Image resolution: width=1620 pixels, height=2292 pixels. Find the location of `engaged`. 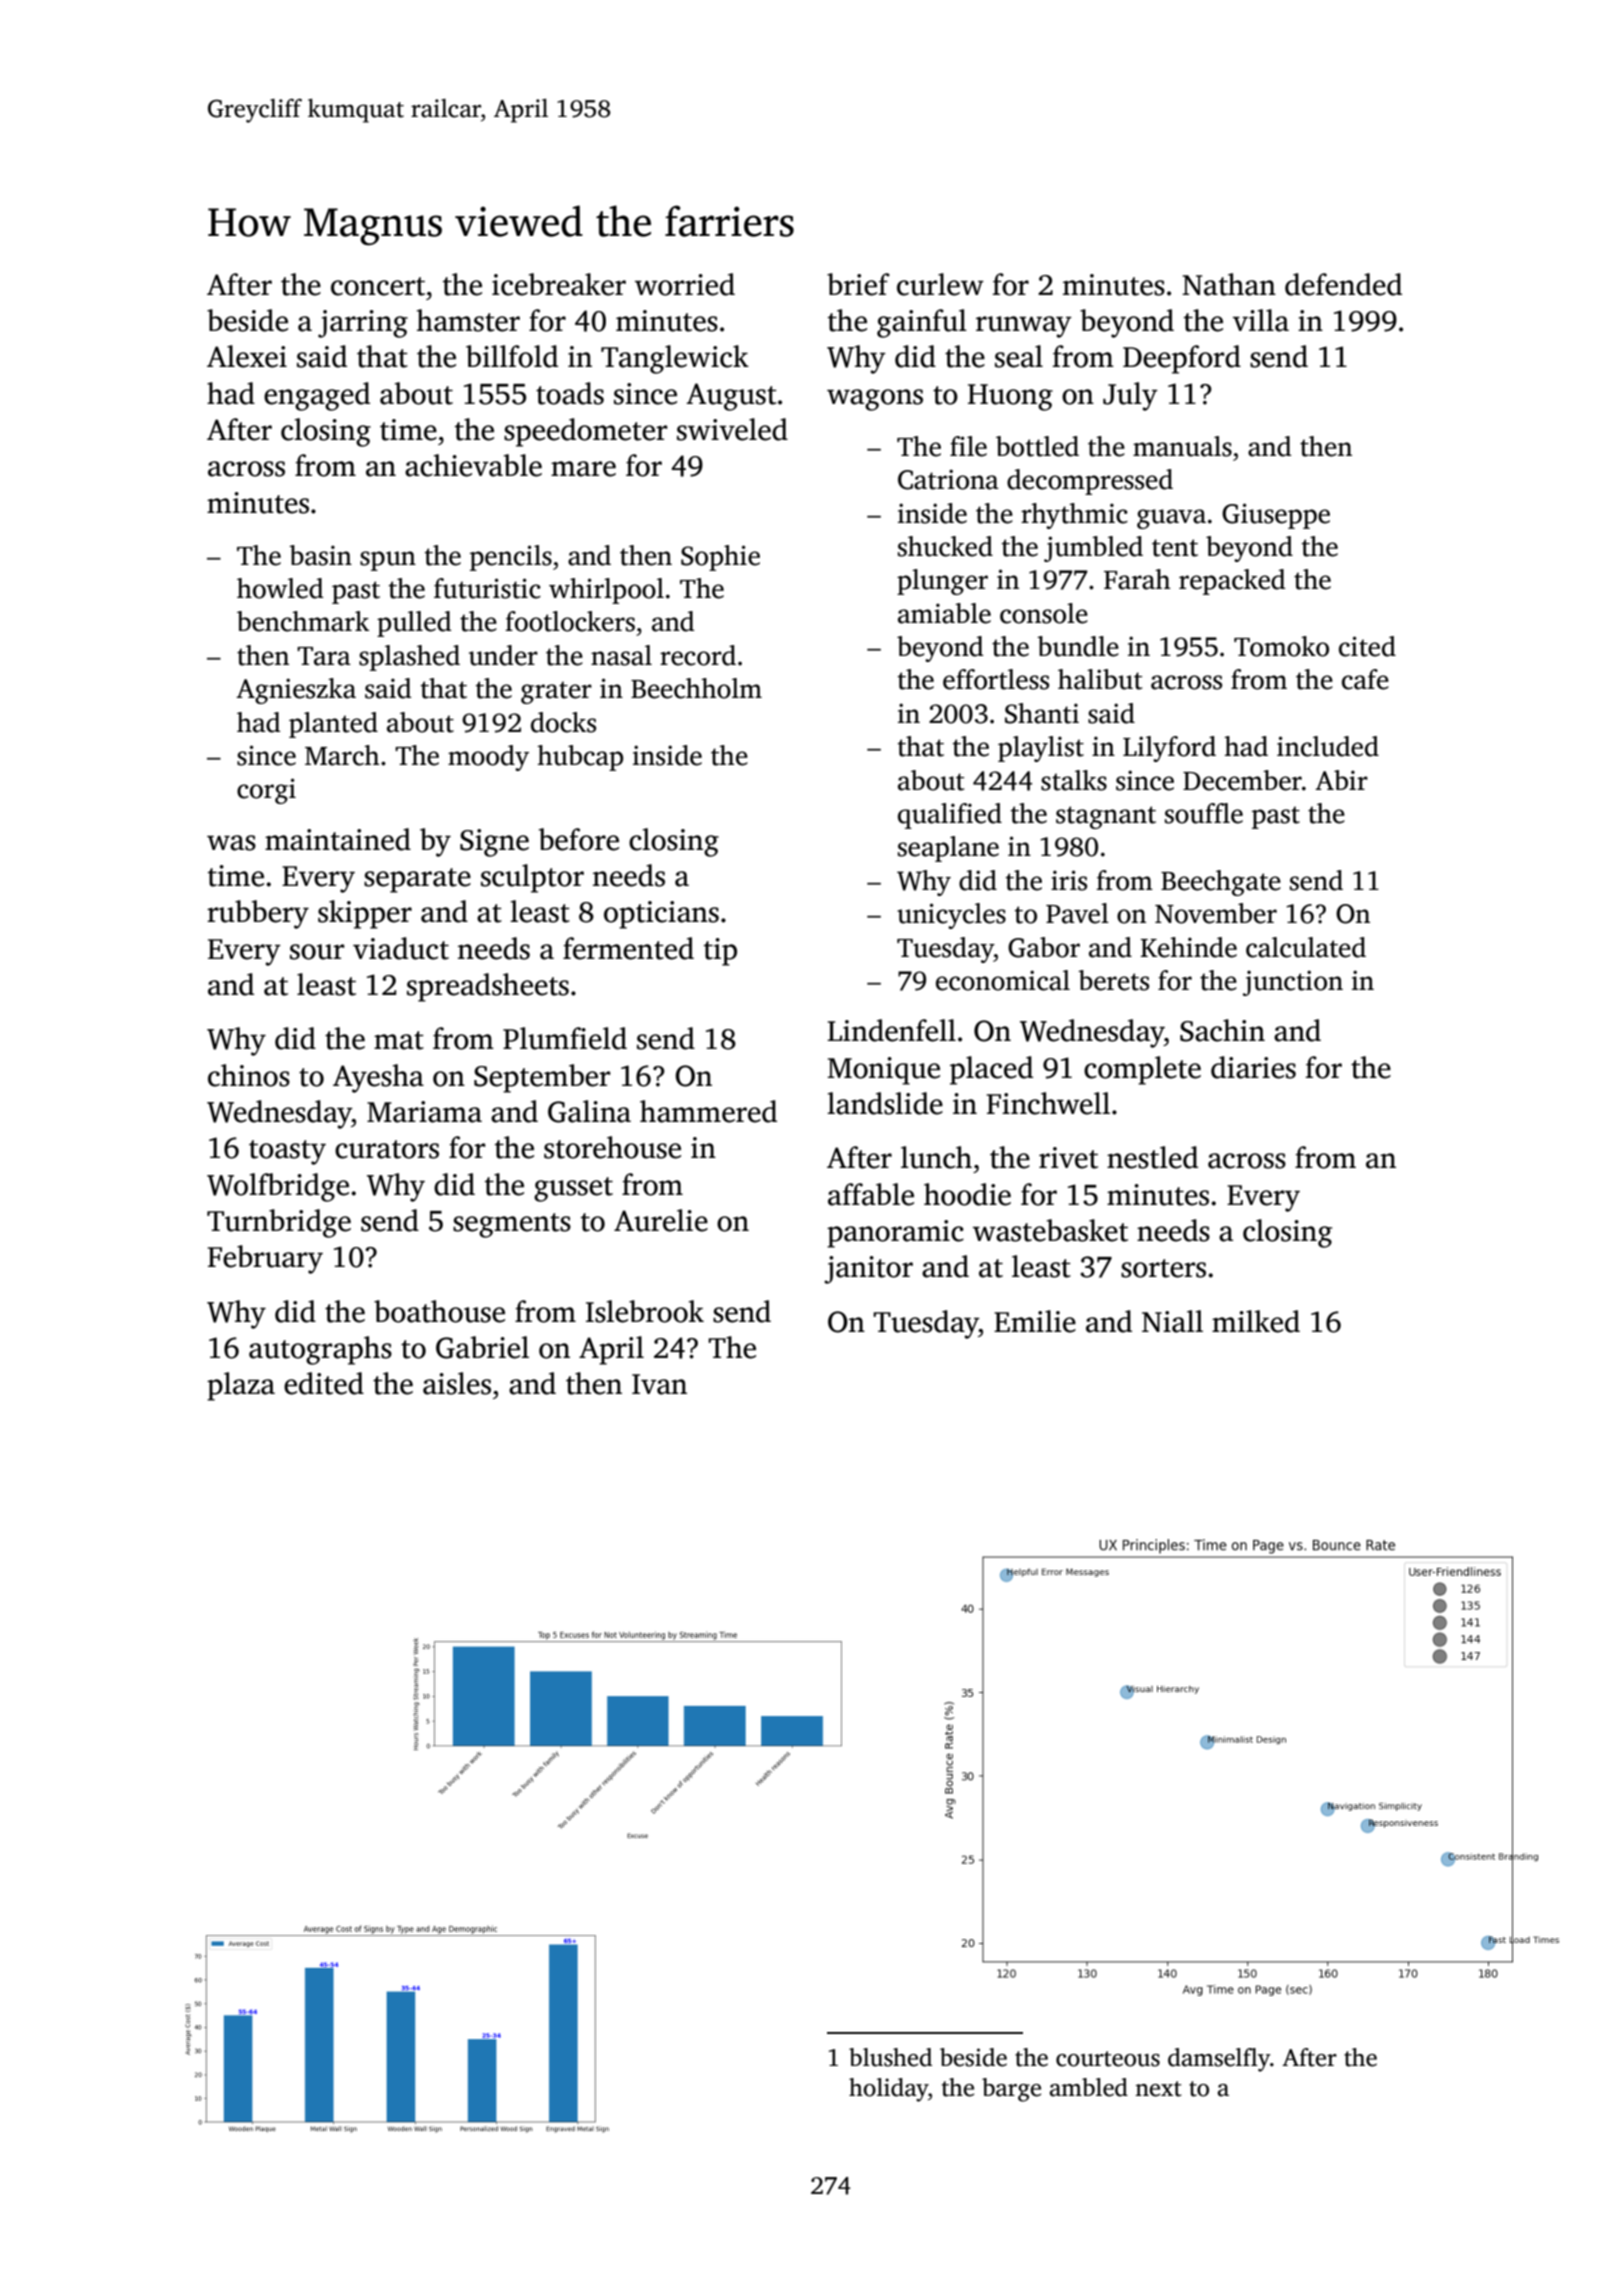

engaged is located at coordinates (317, 396).
